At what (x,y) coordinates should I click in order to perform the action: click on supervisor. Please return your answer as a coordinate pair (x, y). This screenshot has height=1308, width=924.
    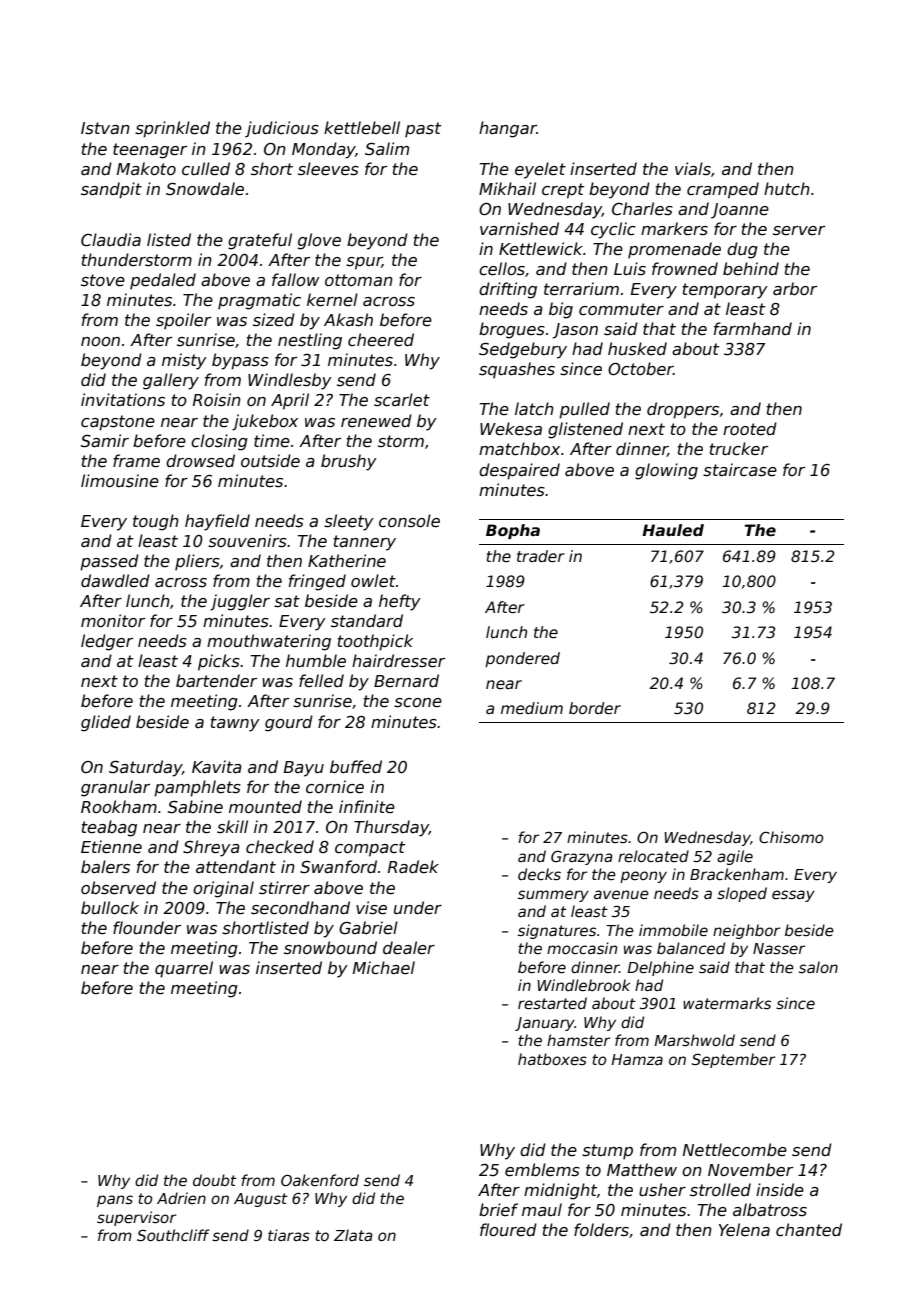
    Looking at the image, I should click on (136, 1218).
